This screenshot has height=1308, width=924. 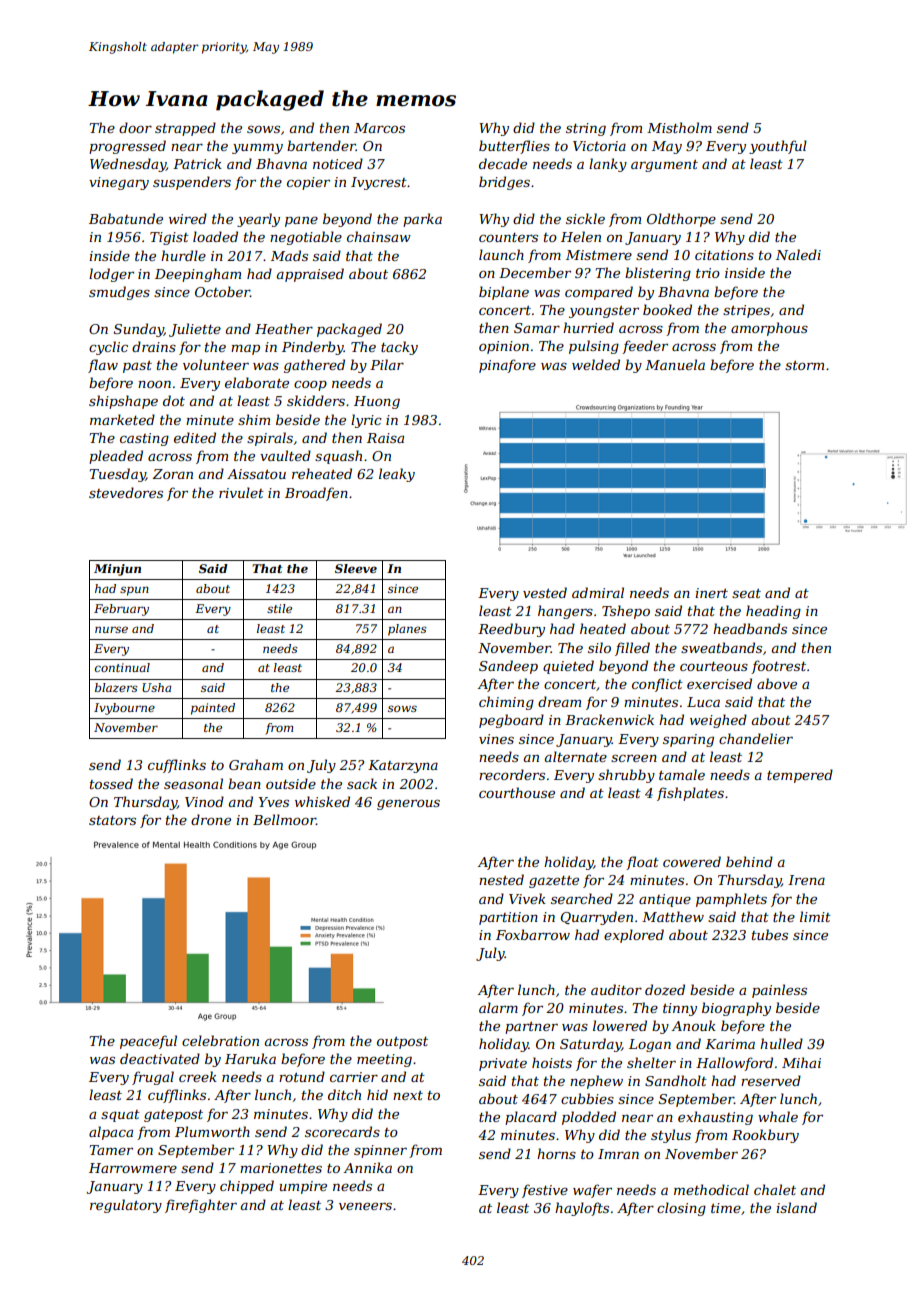 I want to click on stators, so click(x=112, y=820).
